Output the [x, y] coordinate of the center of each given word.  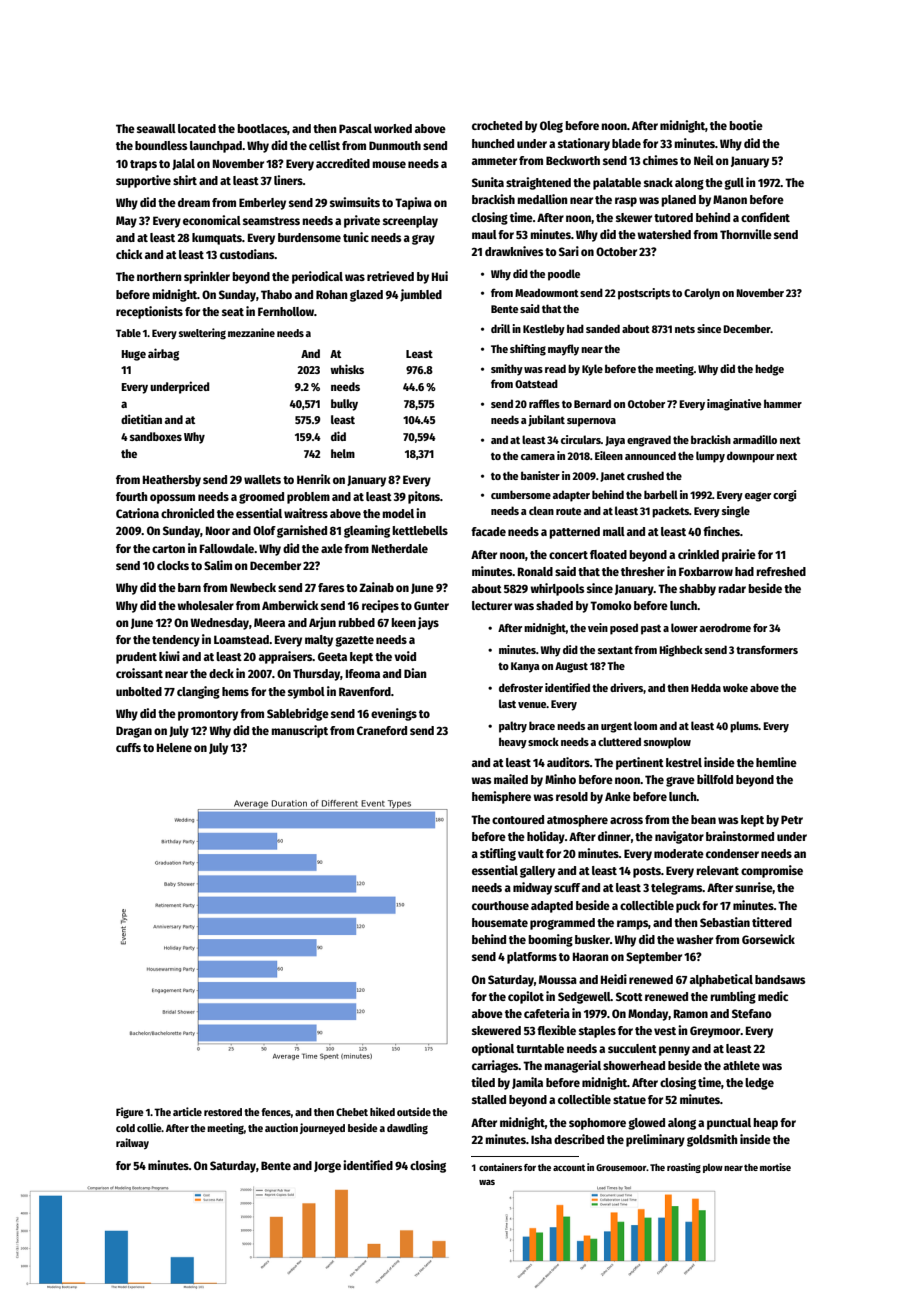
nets [685, 329]
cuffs [128, 747]
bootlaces [262, 128]
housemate [500, 922]
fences [276, 1112]
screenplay [410, 222]
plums [744, 727]
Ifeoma [363, 673]
